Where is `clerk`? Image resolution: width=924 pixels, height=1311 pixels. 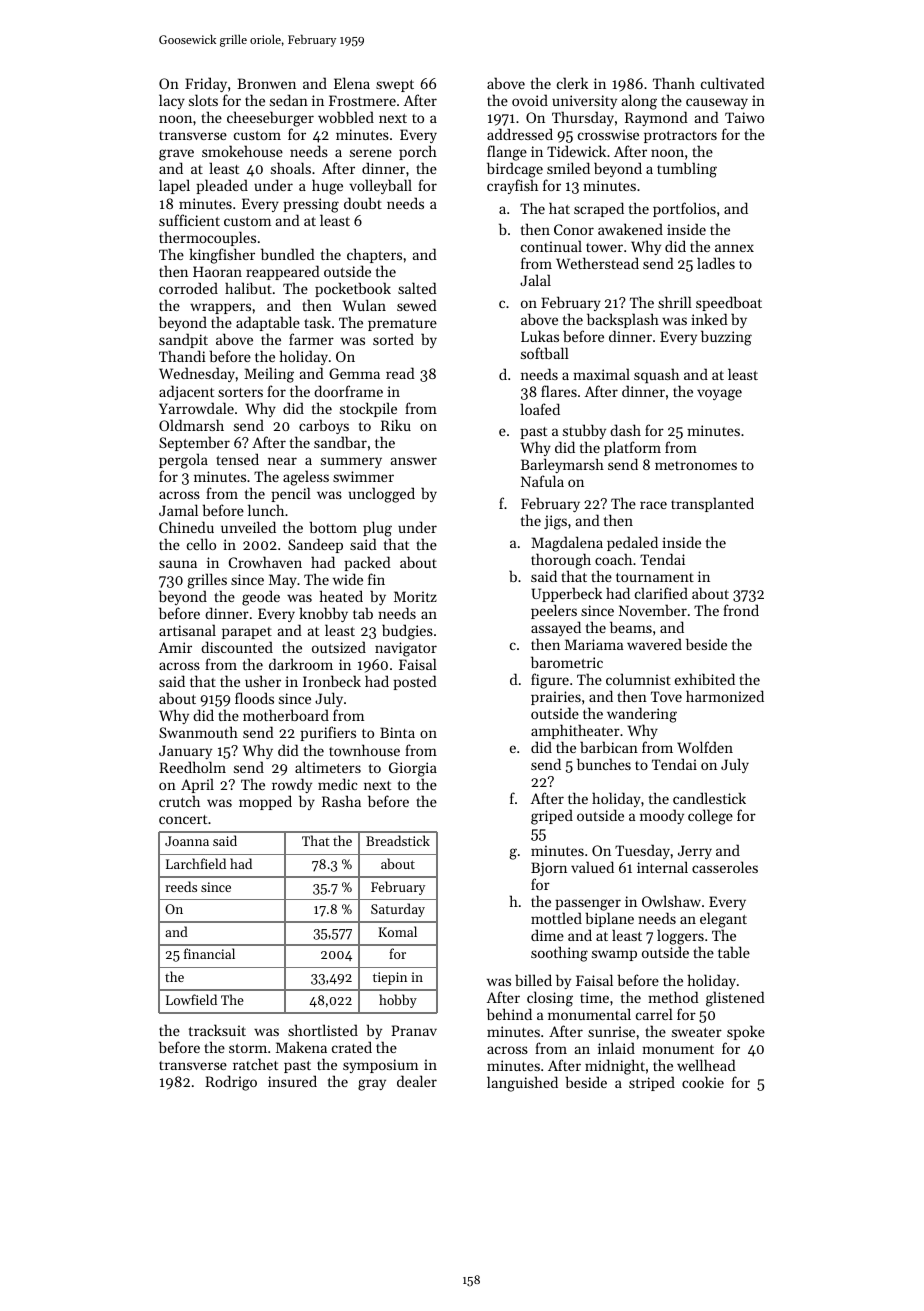 clerk is located at coordinates (572, 83).
